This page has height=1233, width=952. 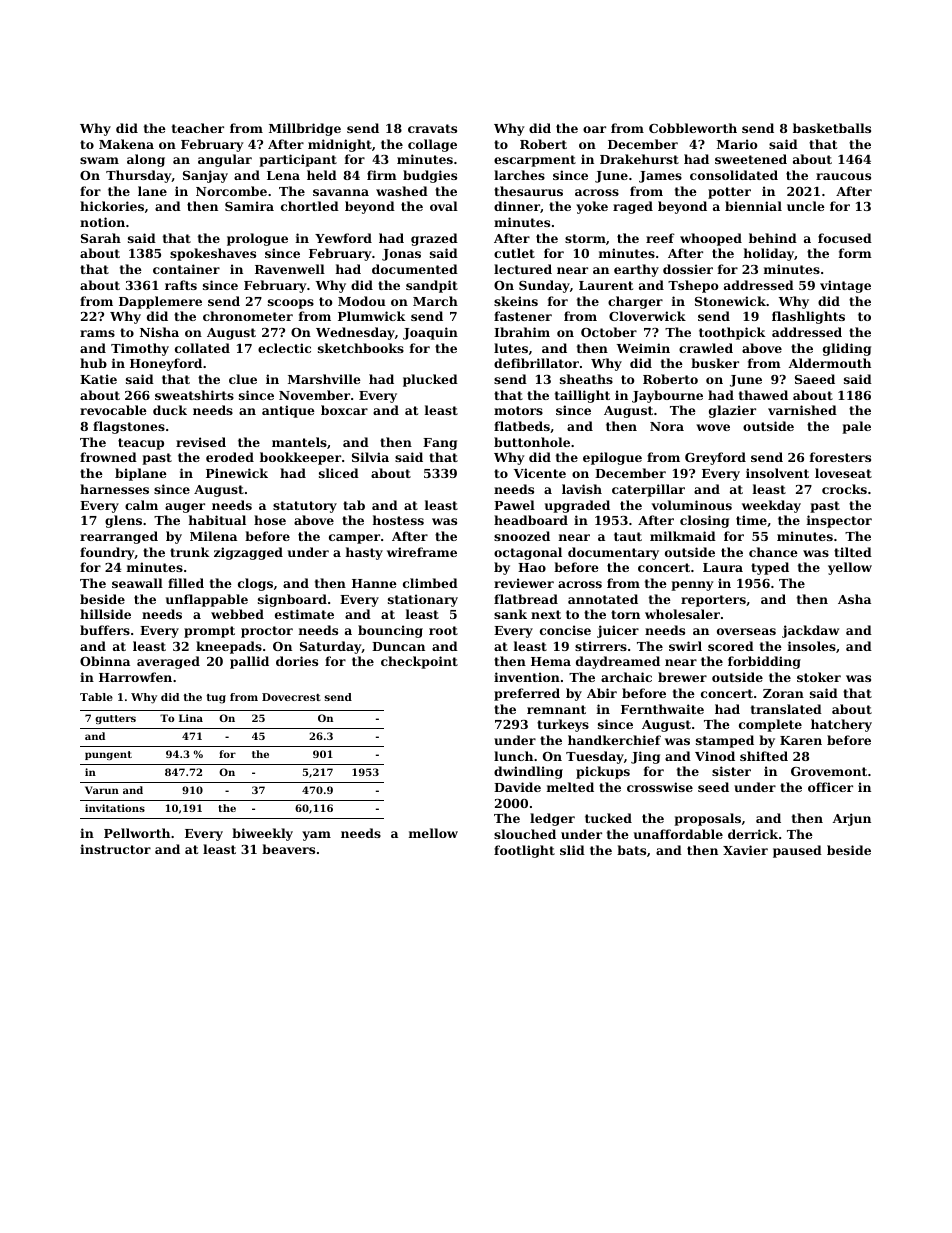 What do you see at coordinates (517, 206) in the page?
I see `dinner` at bounding box center [517, 206].
